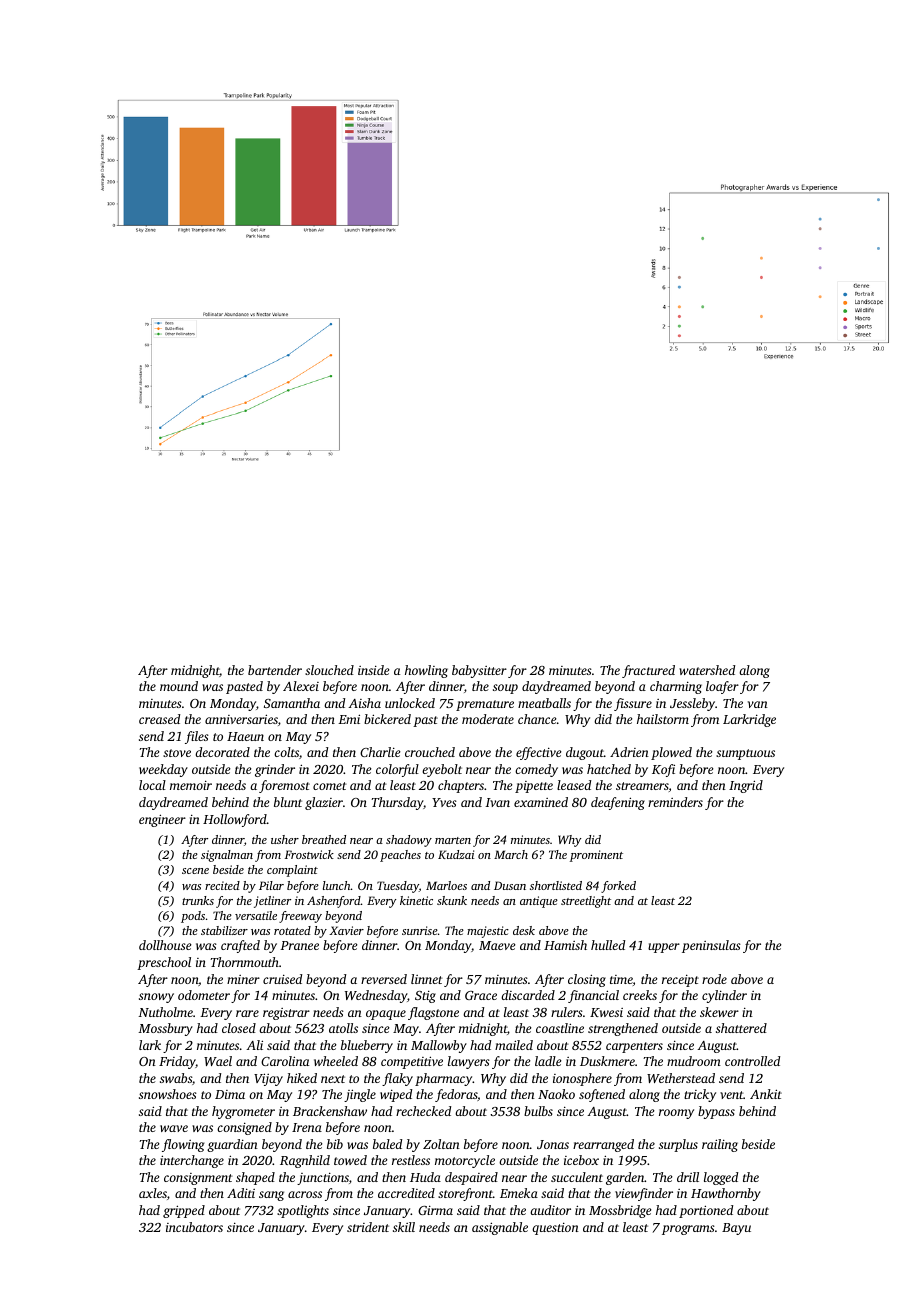 The image size is (924, 1314). I want to click on howling, so click(426, 671).
